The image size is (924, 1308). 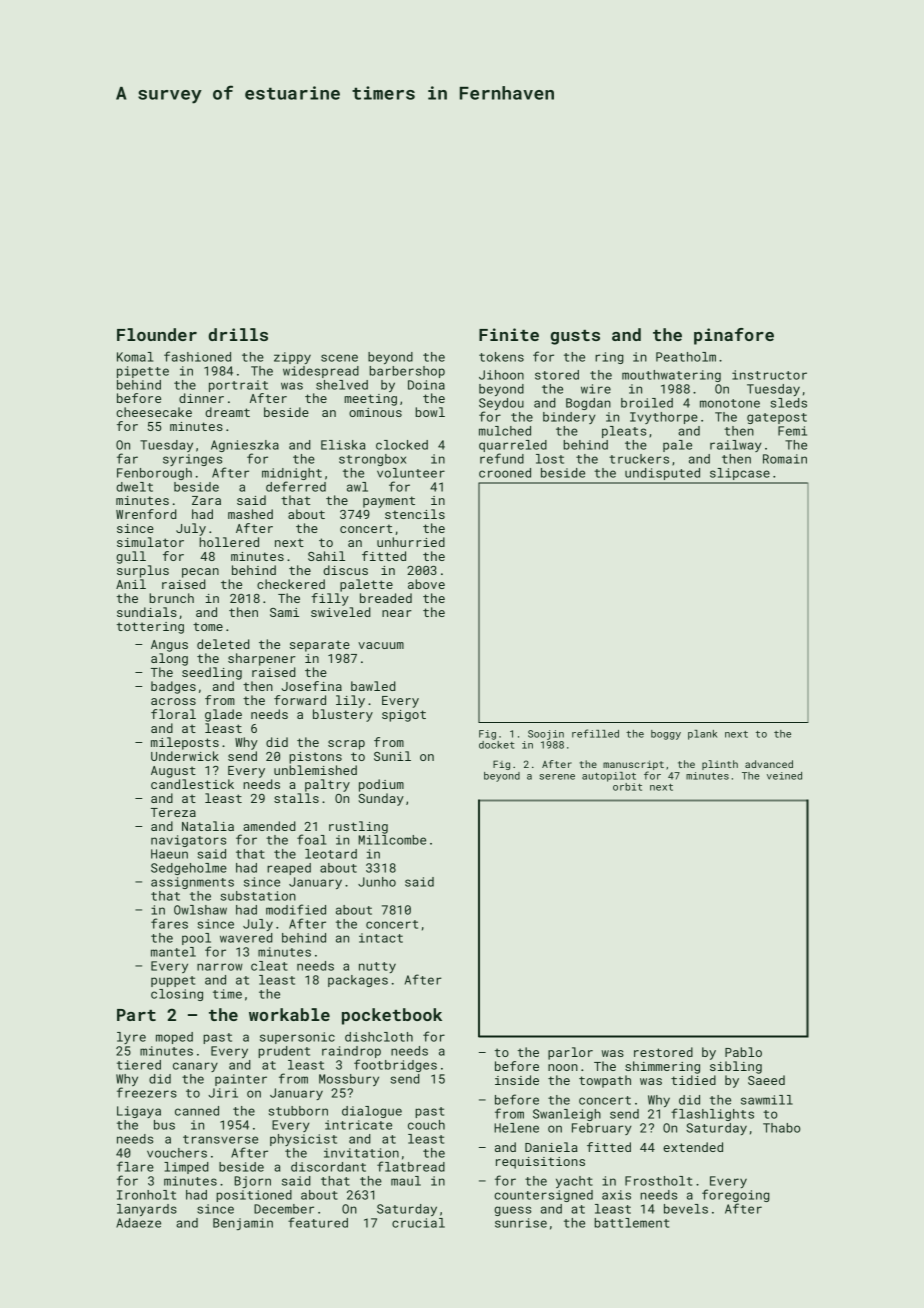 What do you see at coordinates (138, 1223) in the screenshot?
I see `Adaeze` at bounding box center [138, 1223].
